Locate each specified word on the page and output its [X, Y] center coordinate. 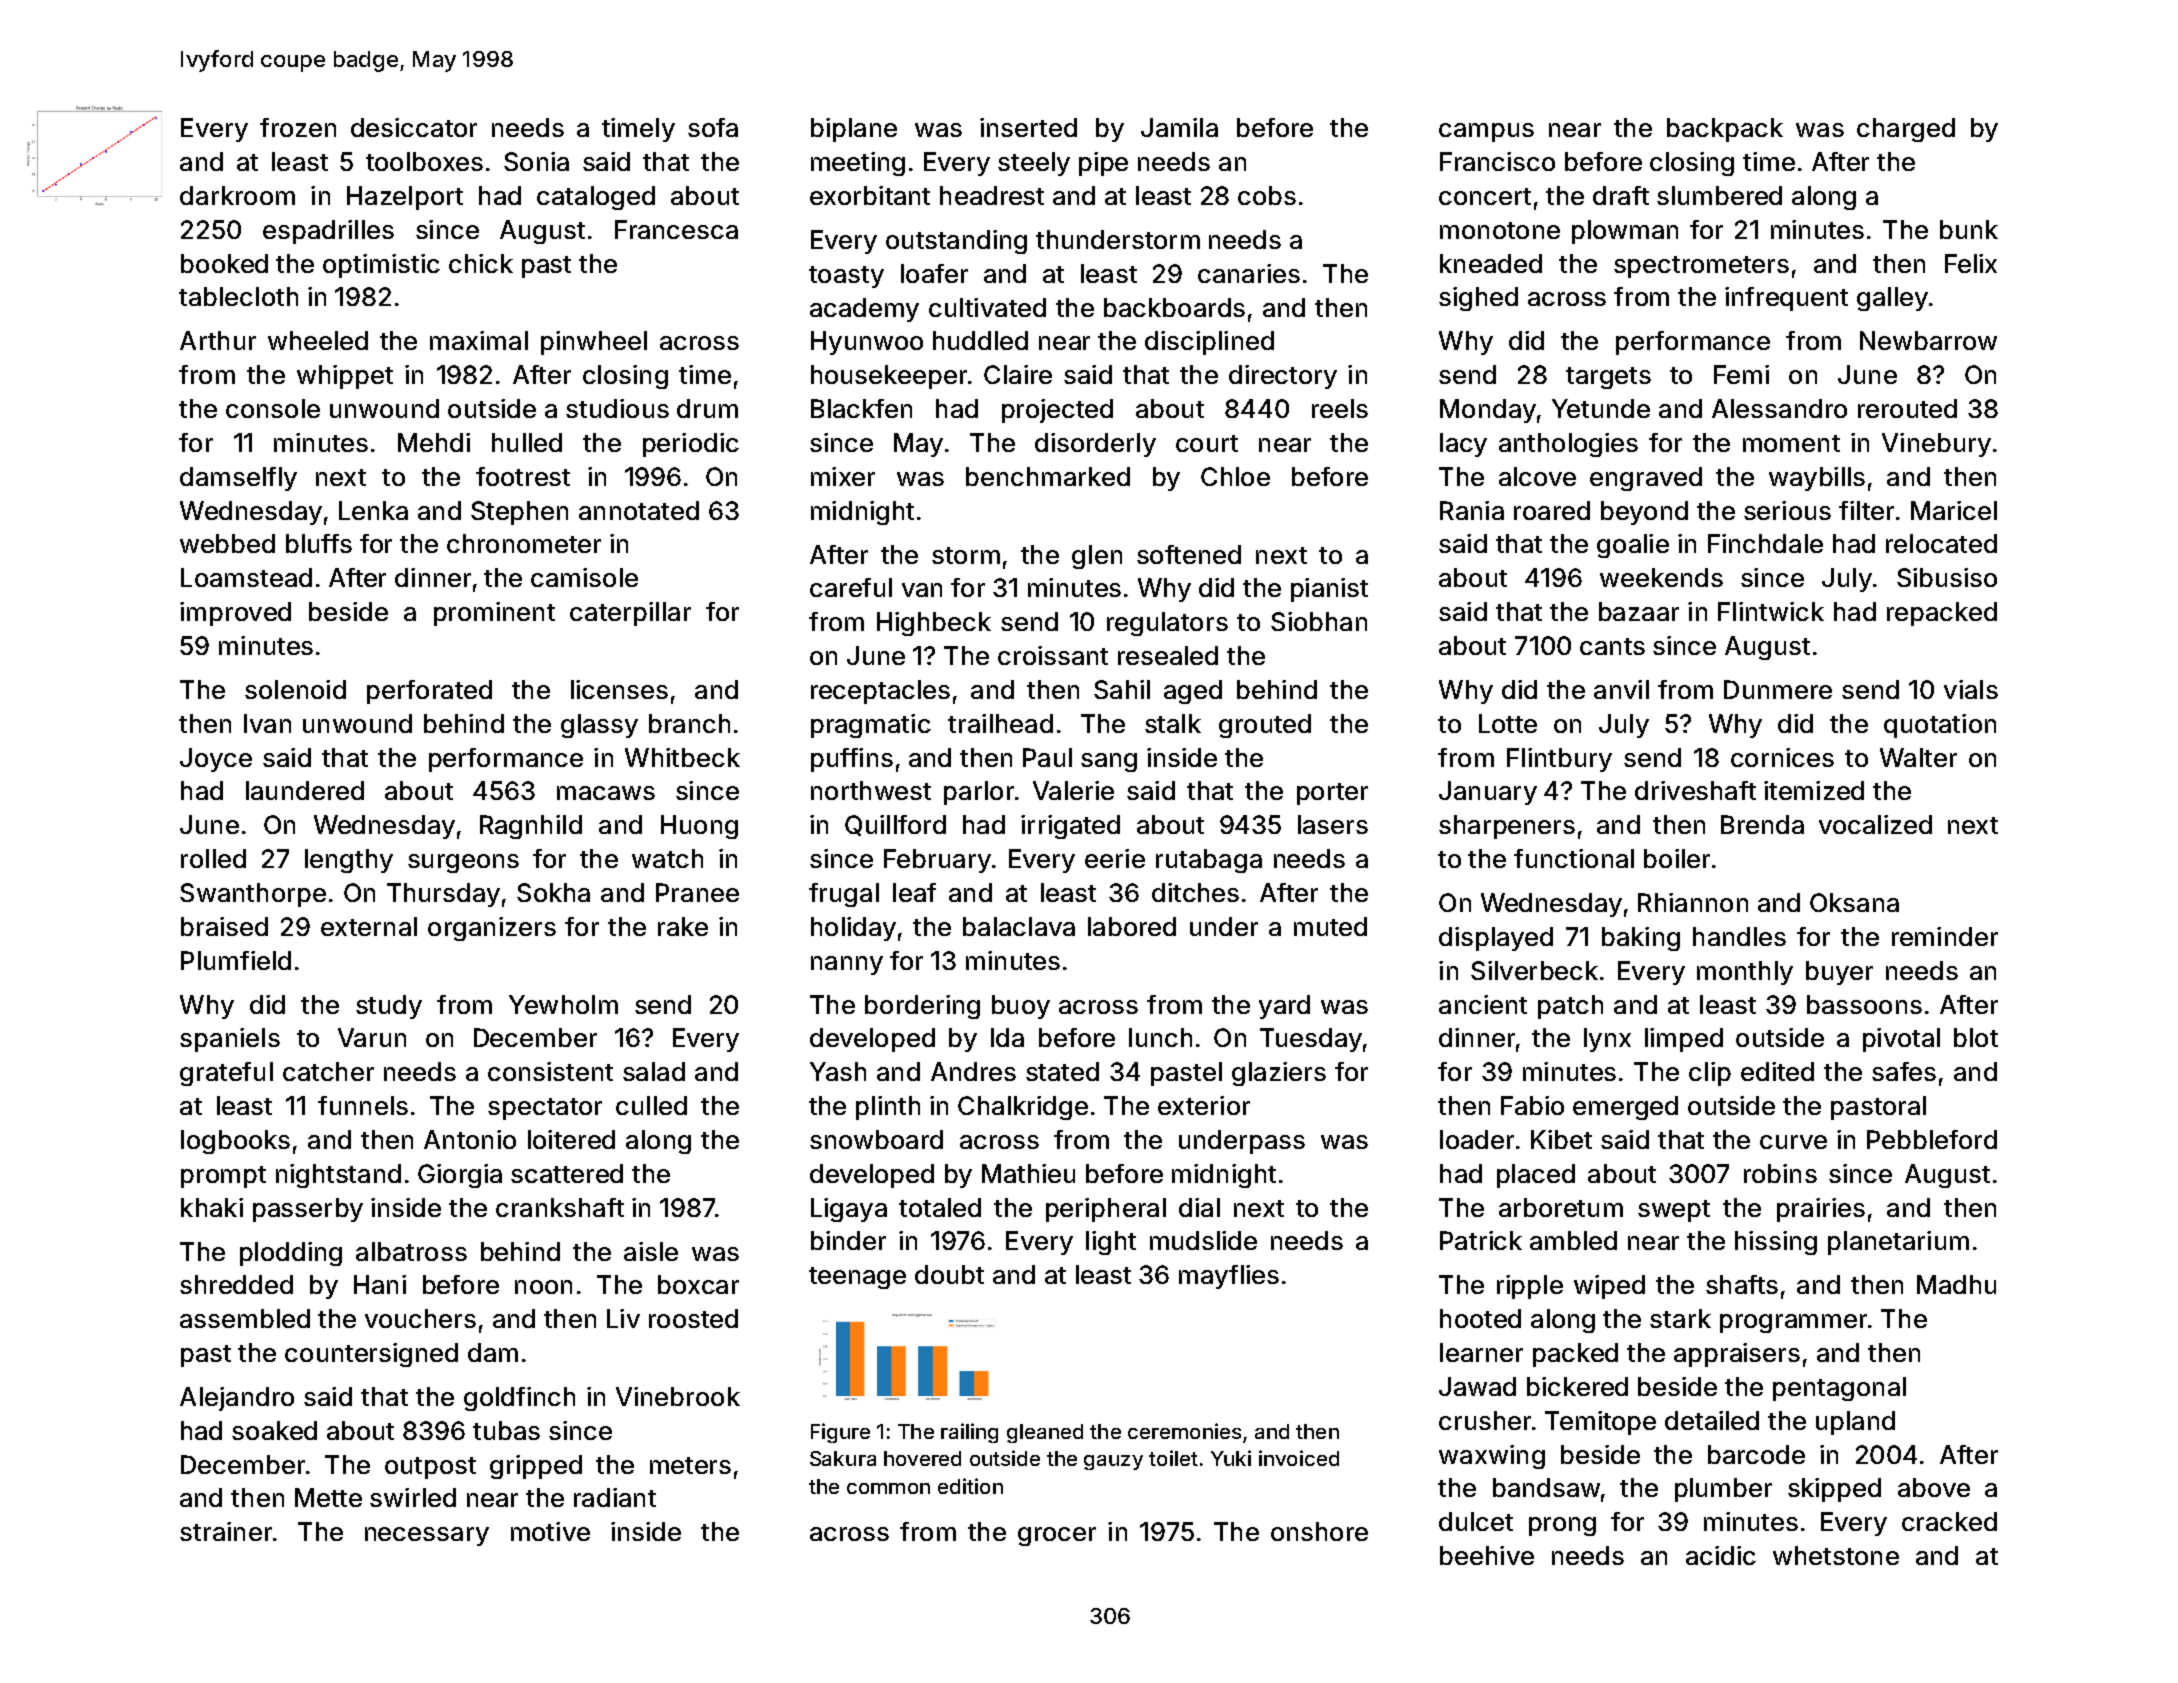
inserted [1028, 127]
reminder [1945, 936]
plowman [1625, 232]
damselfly [238, 479]
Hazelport [405, 198]
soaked [274, 1430]
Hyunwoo [867, 343]
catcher [328, 1071]
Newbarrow [1928, 340]
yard [1284, 1007]
